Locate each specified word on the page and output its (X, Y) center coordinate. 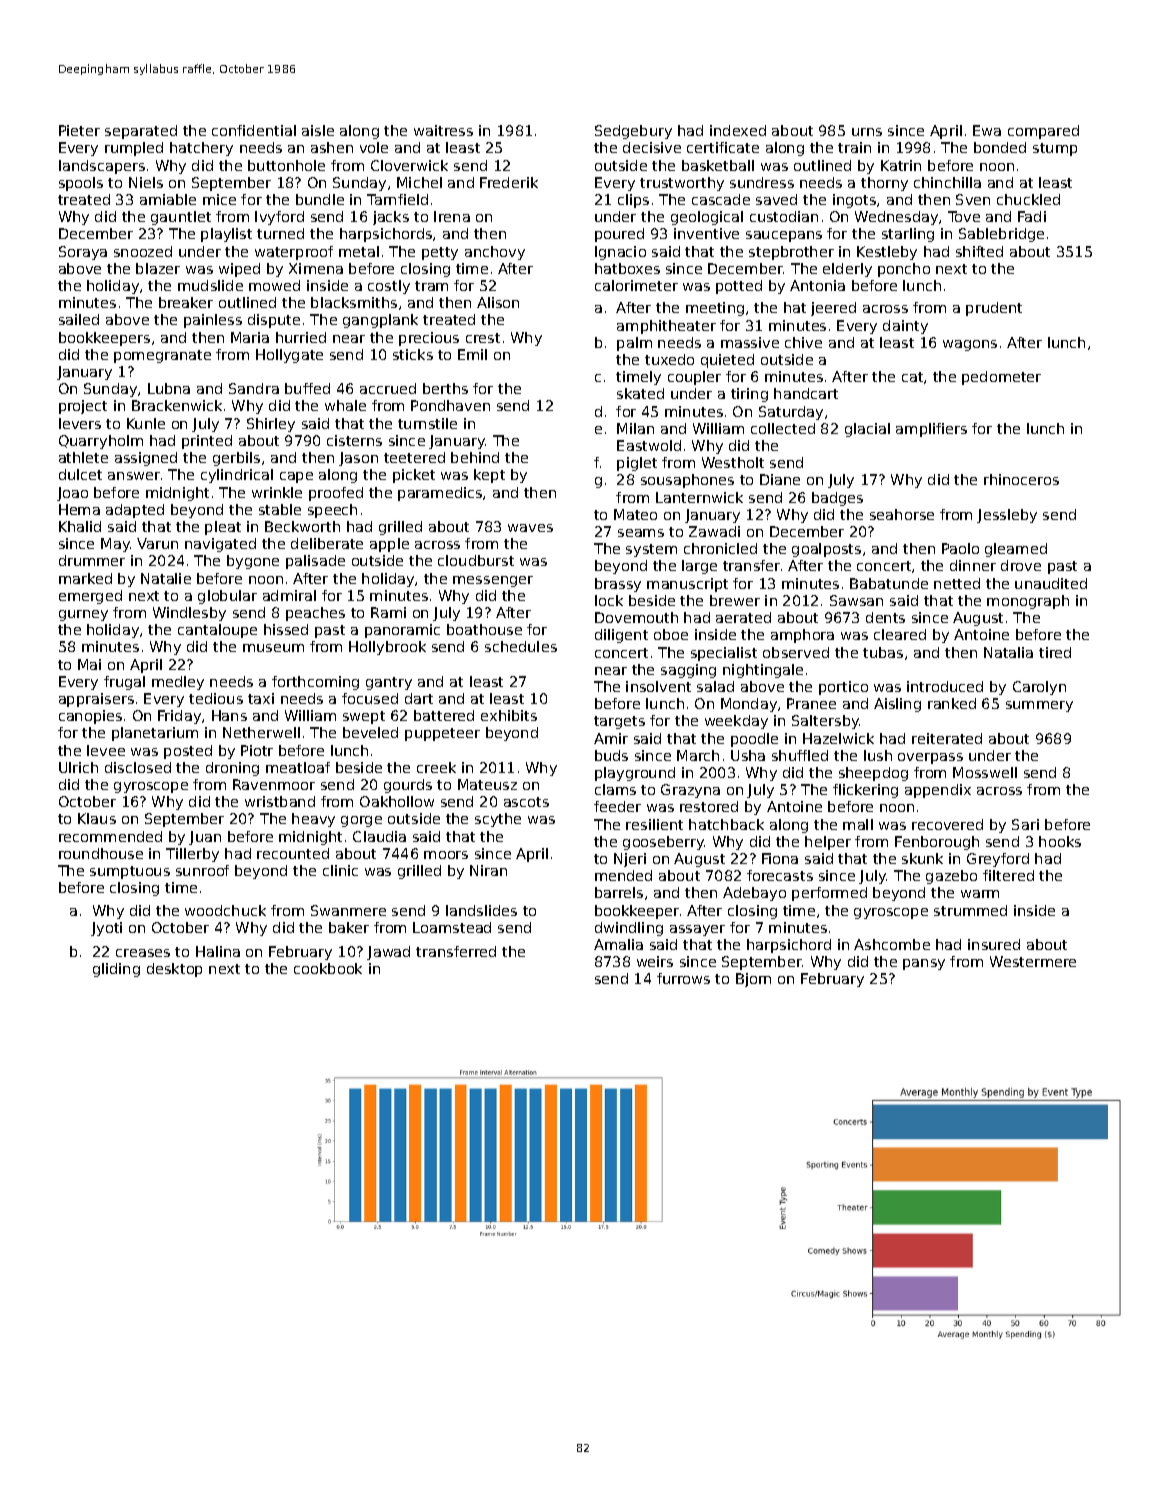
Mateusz (487, 784)
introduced (945, 686)
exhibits (509, 715)
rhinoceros (1021, 479)
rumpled (134, 149)
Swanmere (348, 910)
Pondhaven (450, 405)
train (854, 147)
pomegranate (162, 356)
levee (106, 750)
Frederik (509, 182)
